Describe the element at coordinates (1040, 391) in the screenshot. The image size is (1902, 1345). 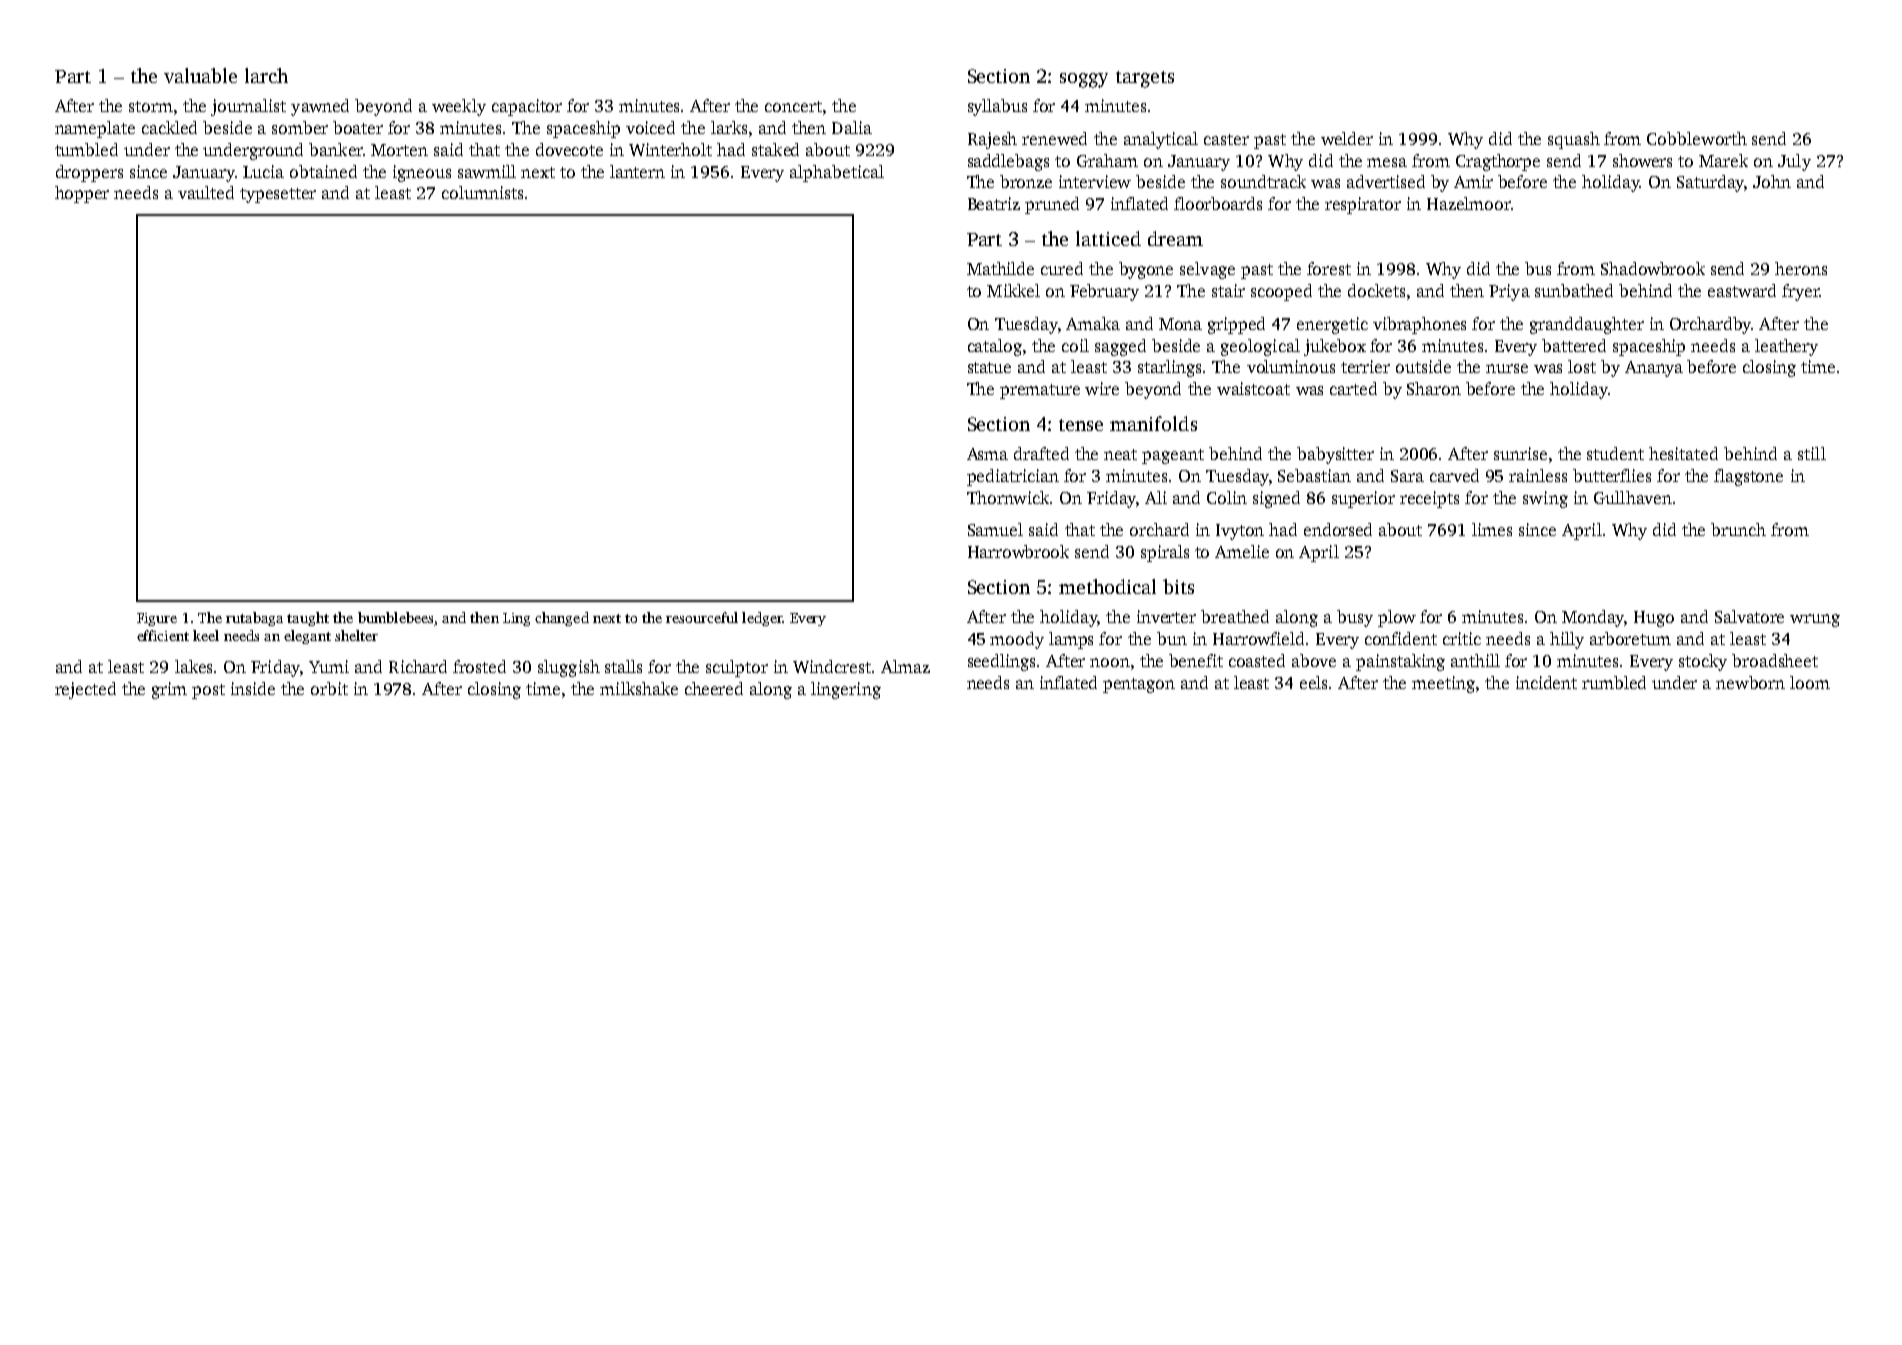
I see `premature` at that location.
